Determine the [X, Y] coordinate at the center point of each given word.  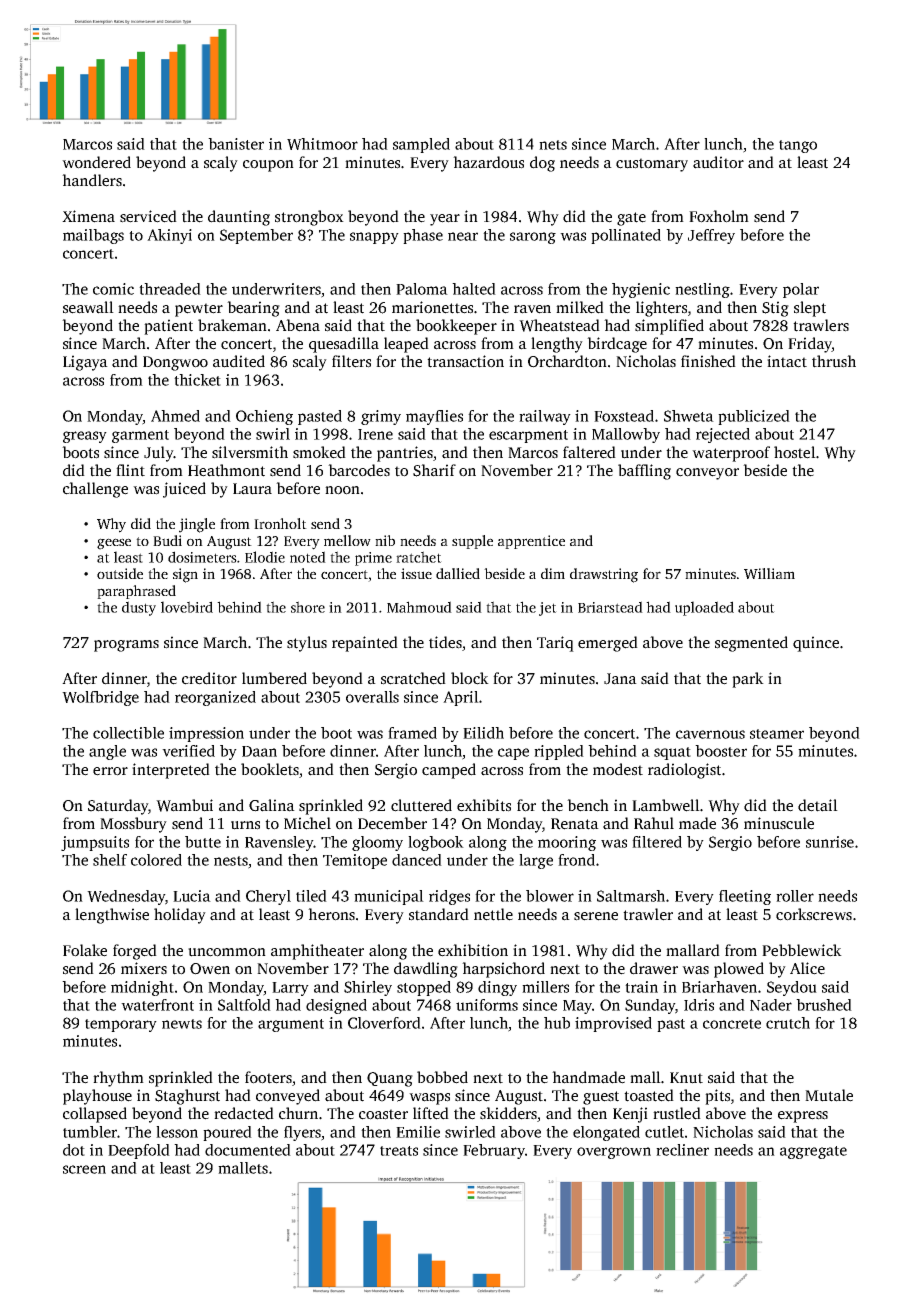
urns [245, 825]
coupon [268, 166]
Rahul [654, 823]
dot [74, 1150]
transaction [465, 361]
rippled [559, 752]
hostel [795, 452]
